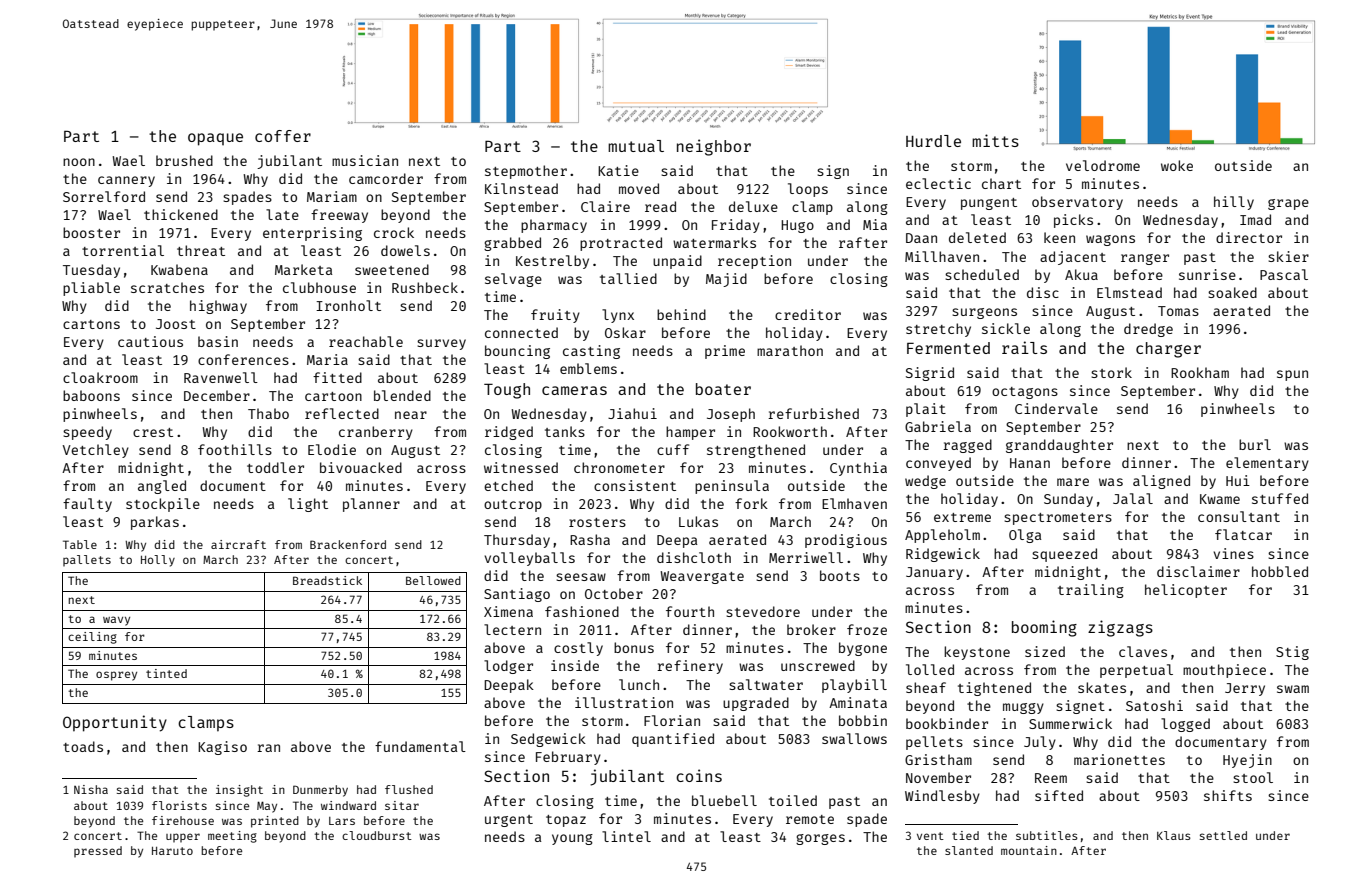  Describe the element at coordinates (1186, 591) in the document. I see `helicopter` at that location.
